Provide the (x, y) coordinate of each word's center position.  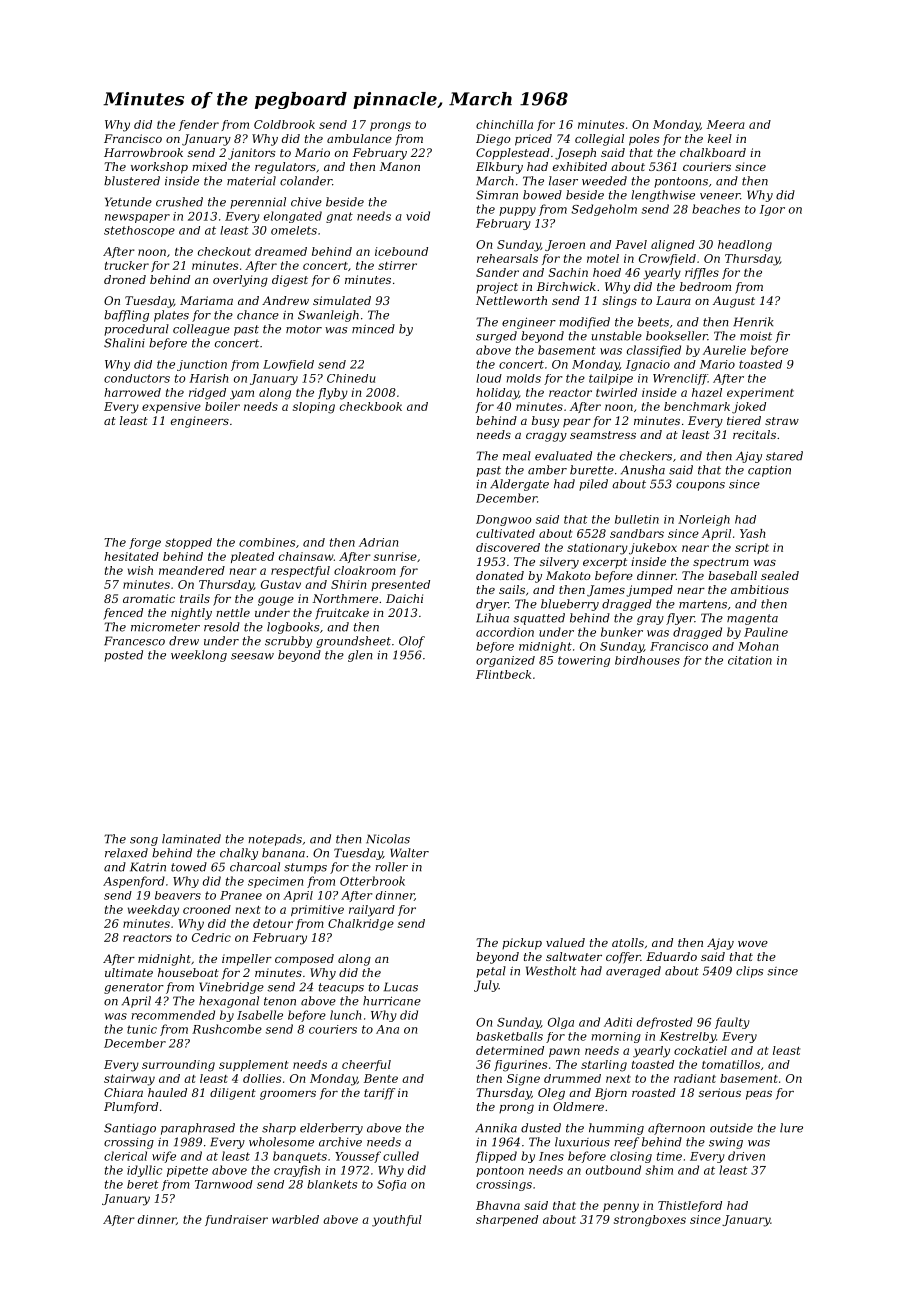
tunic (142, 1029)
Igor (772, 210)
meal (517, 456)
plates (171, 316)
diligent (233, 1094)
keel (720, 138)
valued (565, 942)
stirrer (397, 265)
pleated (252, 557)
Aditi (618, 1022)
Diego (493, 140)
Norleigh (704, 520)
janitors (252, 154)
